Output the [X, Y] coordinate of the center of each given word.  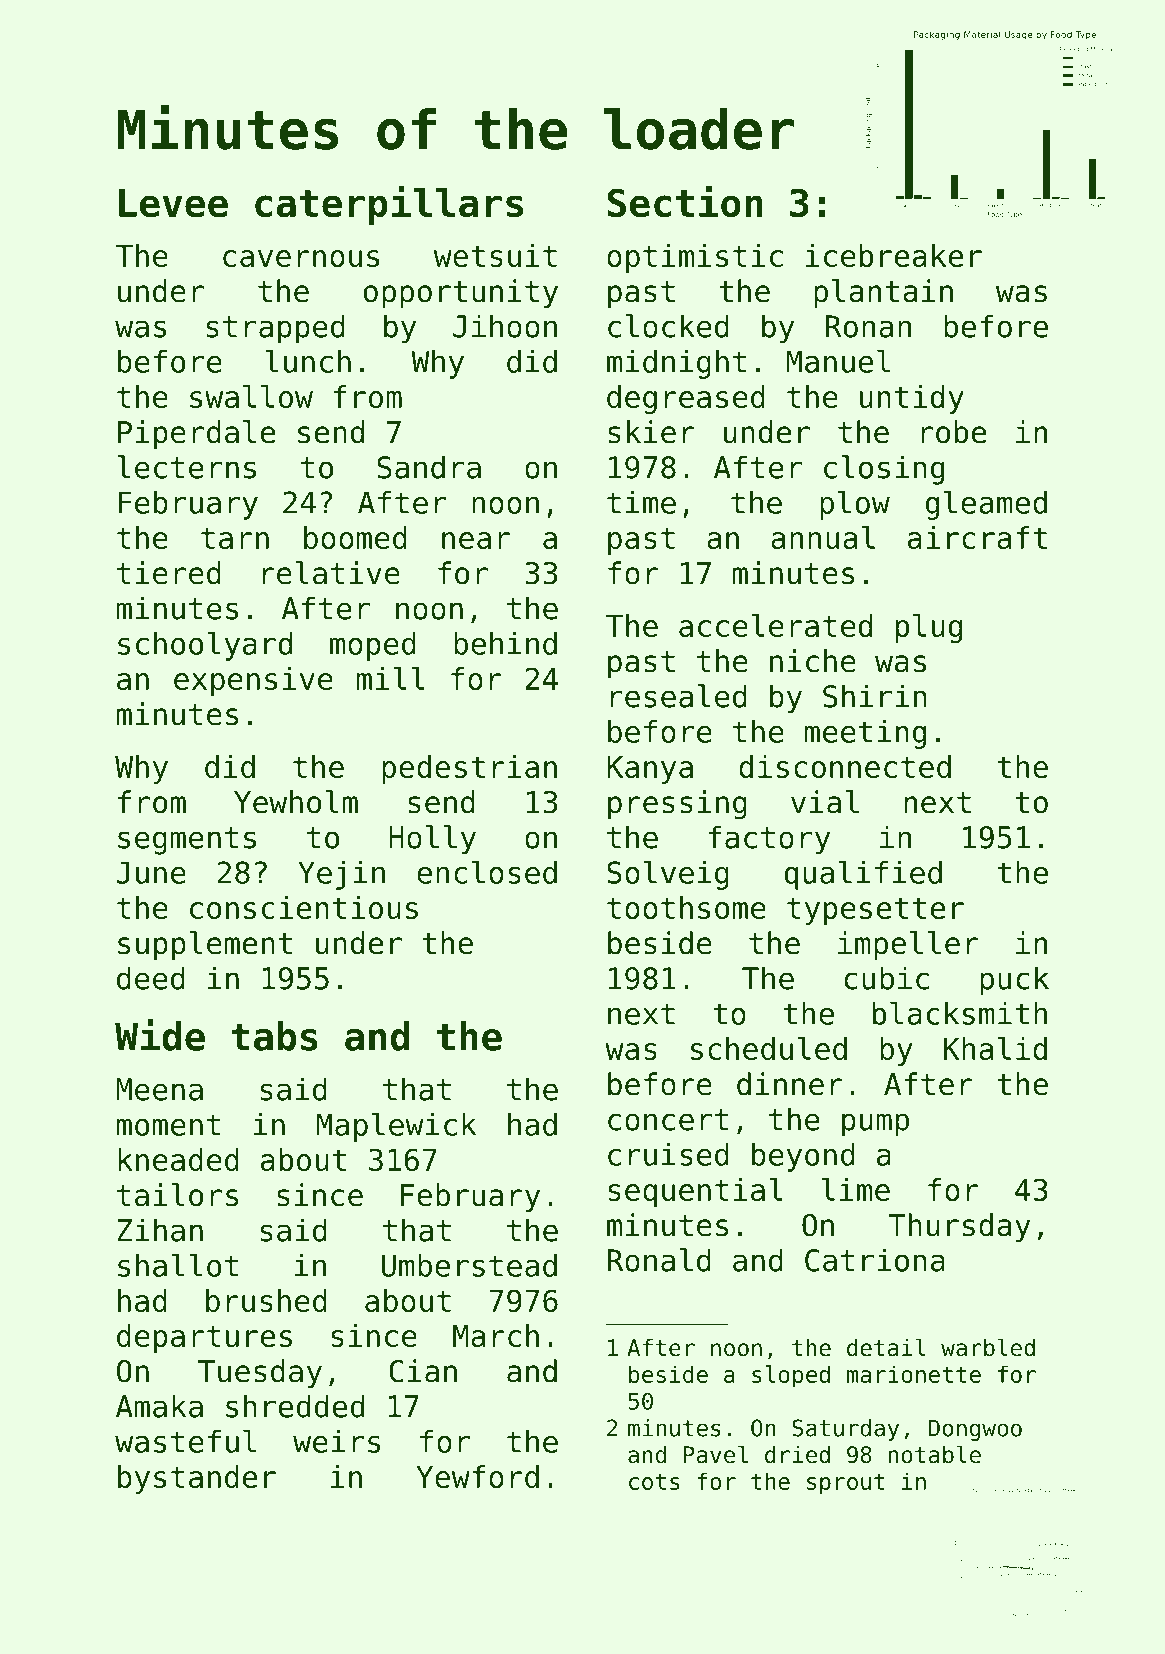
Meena [159, 1089]
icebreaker [894, 255]
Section [685, 202]
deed [151, 978]
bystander [197, 1479]
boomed [355, 537]
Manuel [838, 361]
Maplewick [396, 1127]
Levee [173, 203]
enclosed [487, 872]
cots [654, 1482]
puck [1014, 981]
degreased [686, 399]
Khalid [995, 1048]
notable [934, 1454]
